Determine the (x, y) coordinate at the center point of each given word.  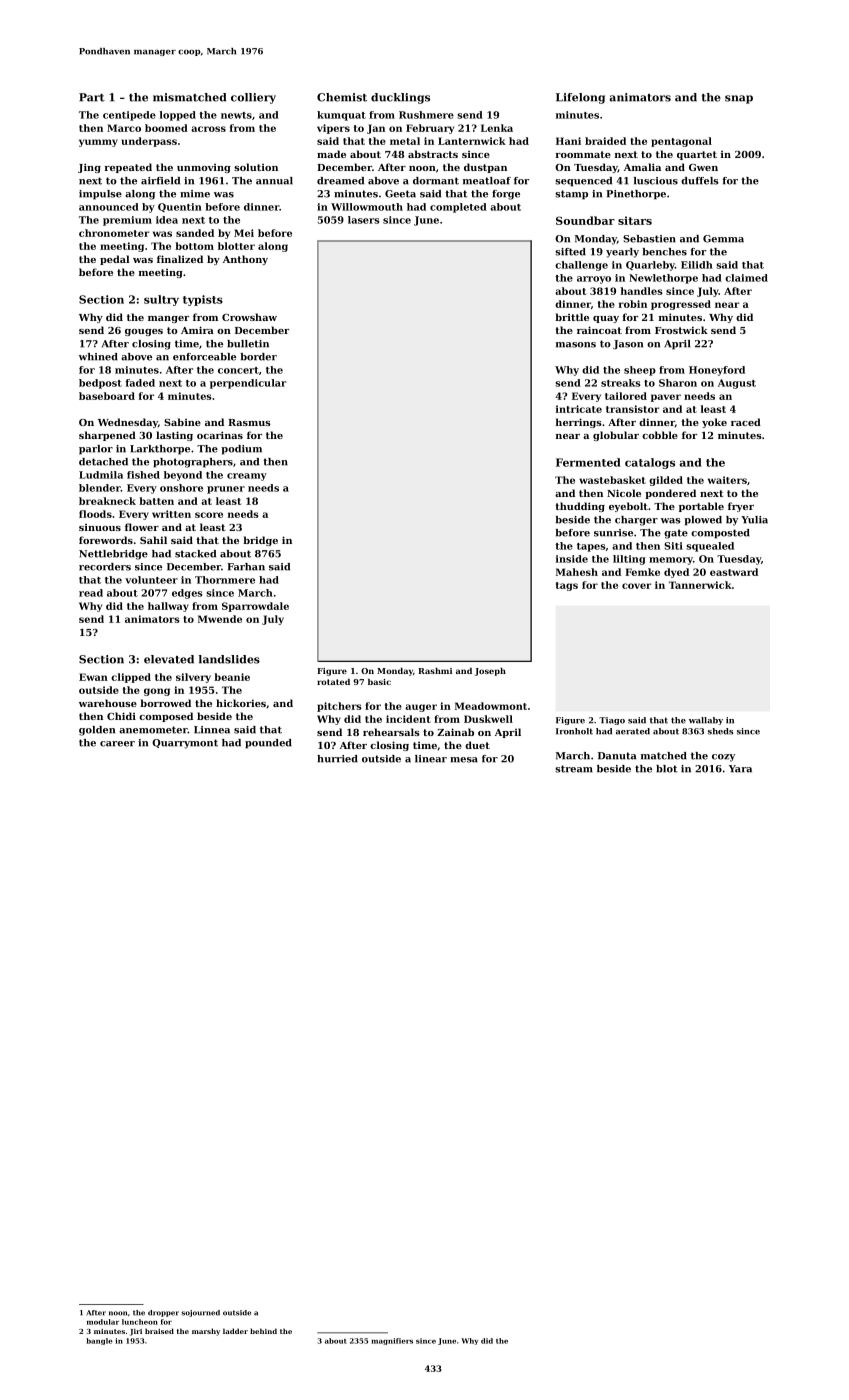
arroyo (594, 280)
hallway (168, 607)
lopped (178, 116)
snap (739, 99)
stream (574, 769)
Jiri (136, 1332)
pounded (268, 744)
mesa (464, 760)
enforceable (204, 357)
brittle (572, 317)
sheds (720, 731)
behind (263, 1331)
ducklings (400, 98)
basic (379, 682)
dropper (163, 1313)
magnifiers (392, 1341)
